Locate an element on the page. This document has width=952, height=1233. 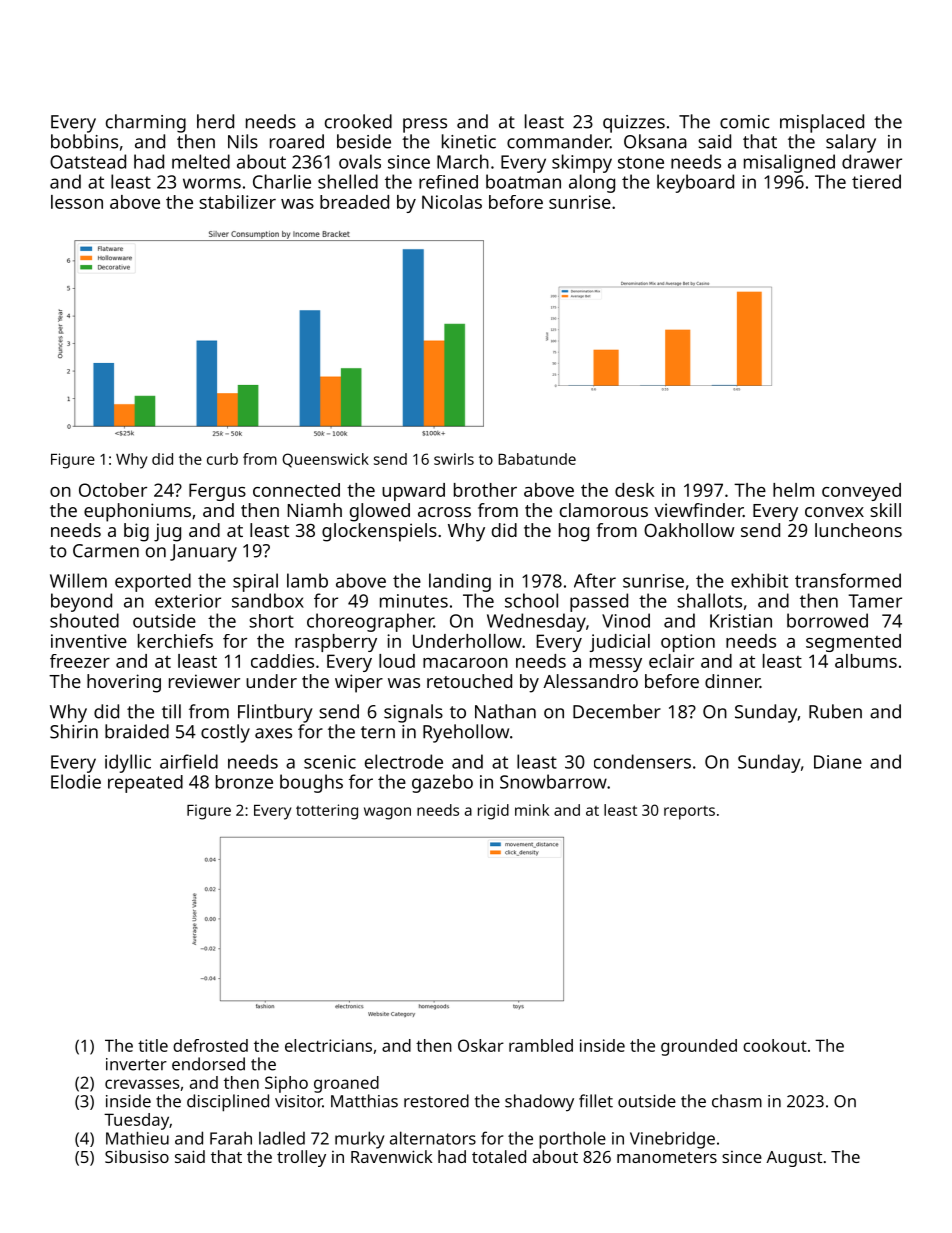
drawer is located at coordinates (872, 161).
